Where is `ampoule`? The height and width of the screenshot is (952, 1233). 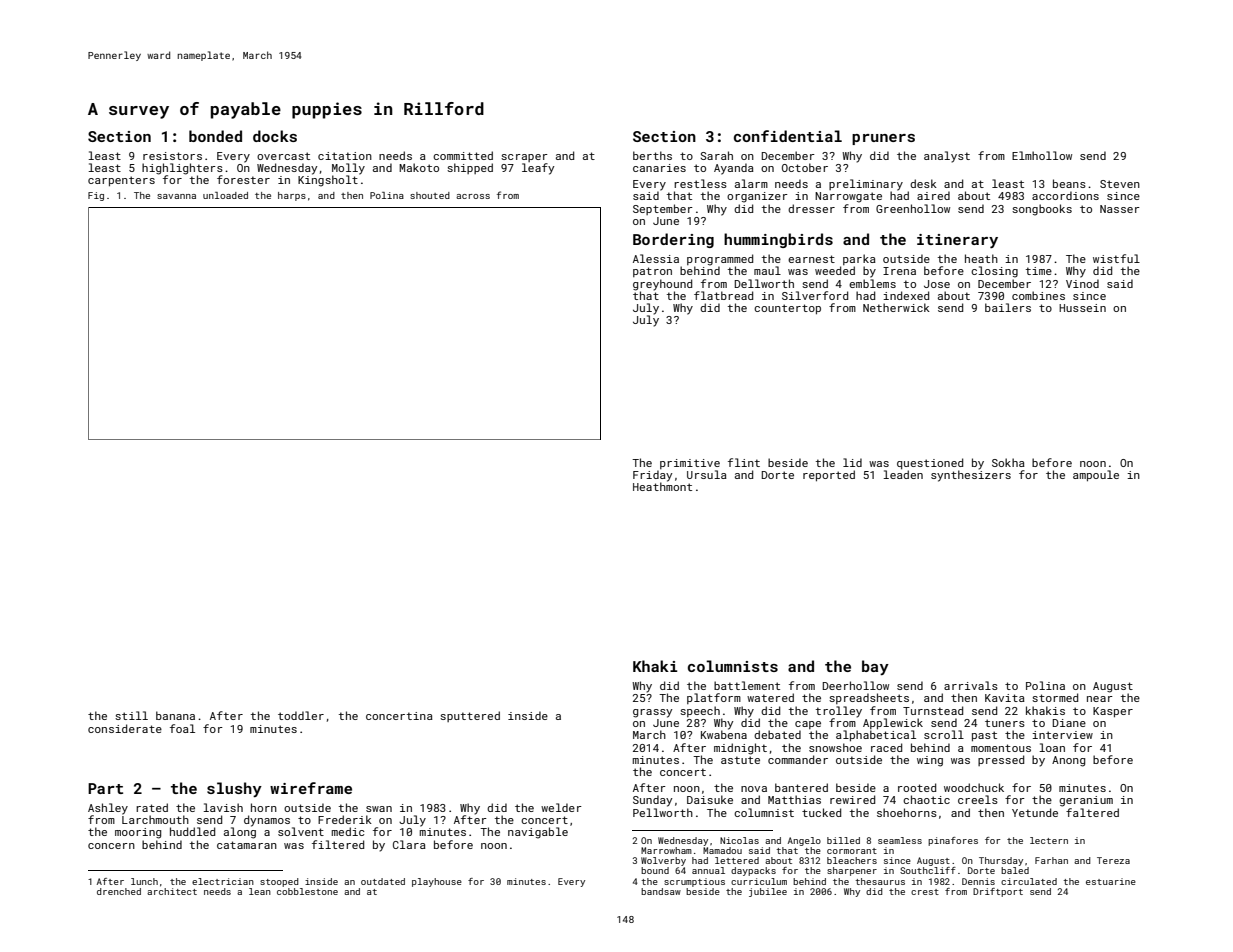 ampoule is located at coordinates (1096, 475).
